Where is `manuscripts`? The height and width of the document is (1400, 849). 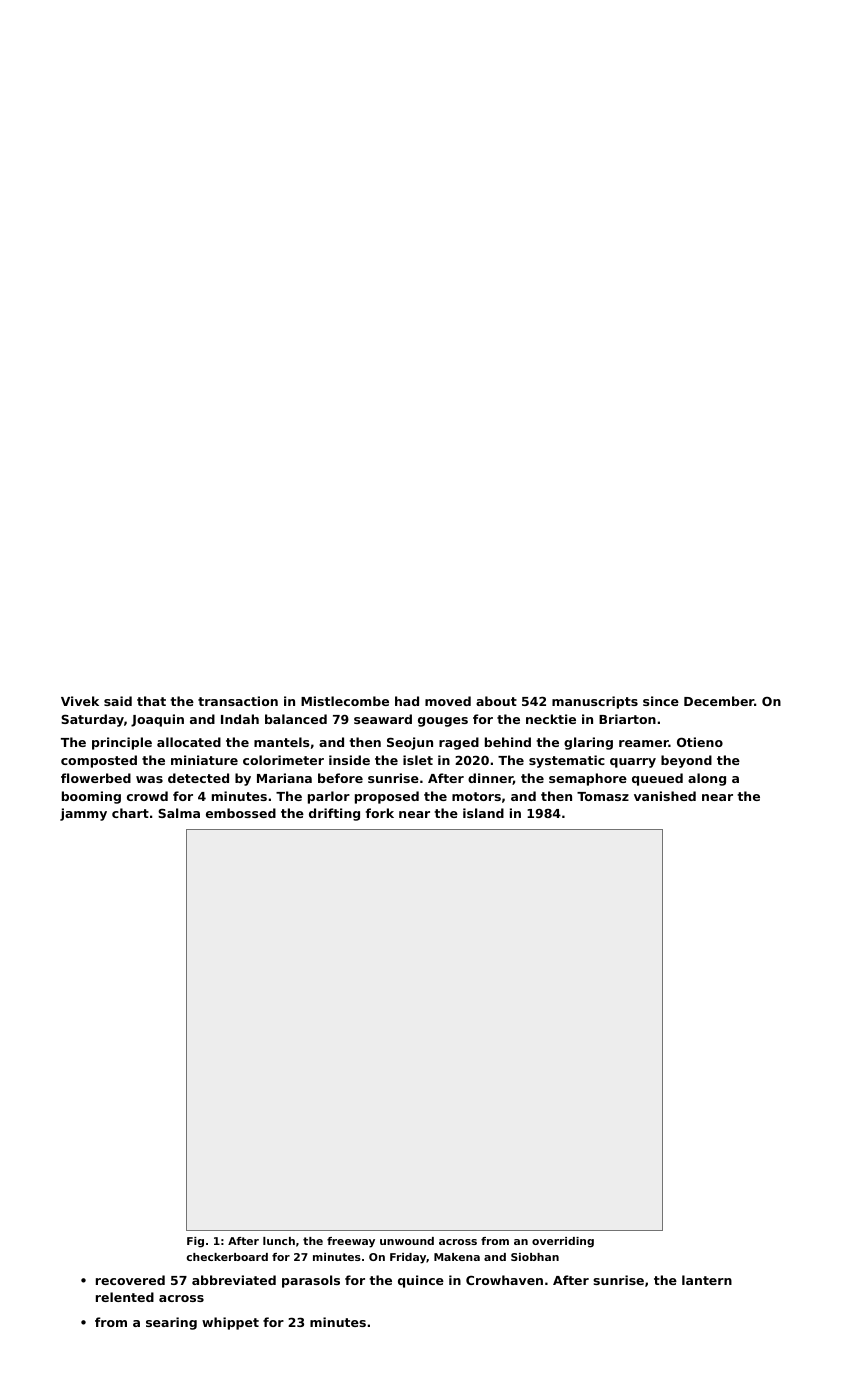
manuscripts is located at coordinates (595, 702).
